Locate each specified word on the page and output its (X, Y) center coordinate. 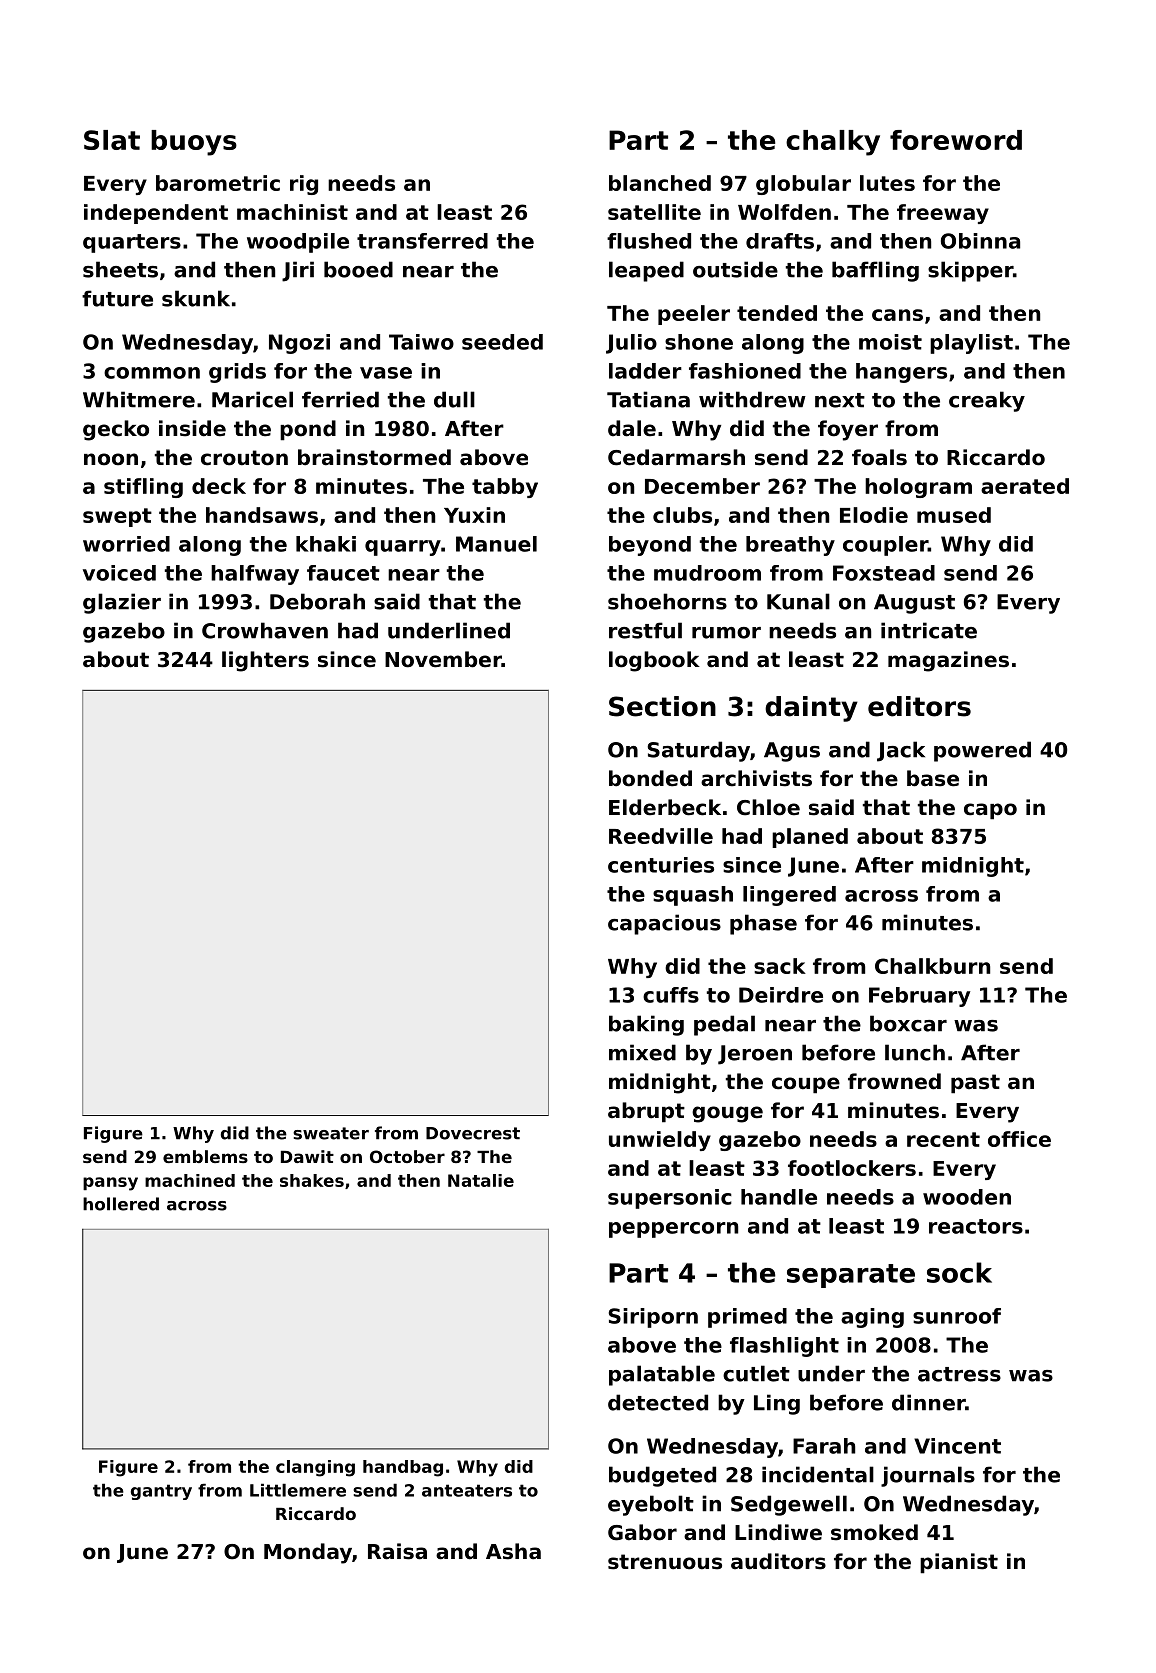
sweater (331, 1133)
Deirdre (781, 995)
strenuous (665, 1562)
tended (777, 313)
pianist (959, 1563)
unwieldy (660, 1141)
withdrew (752, 399)
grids (237, 373)
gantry (161, 1492)
